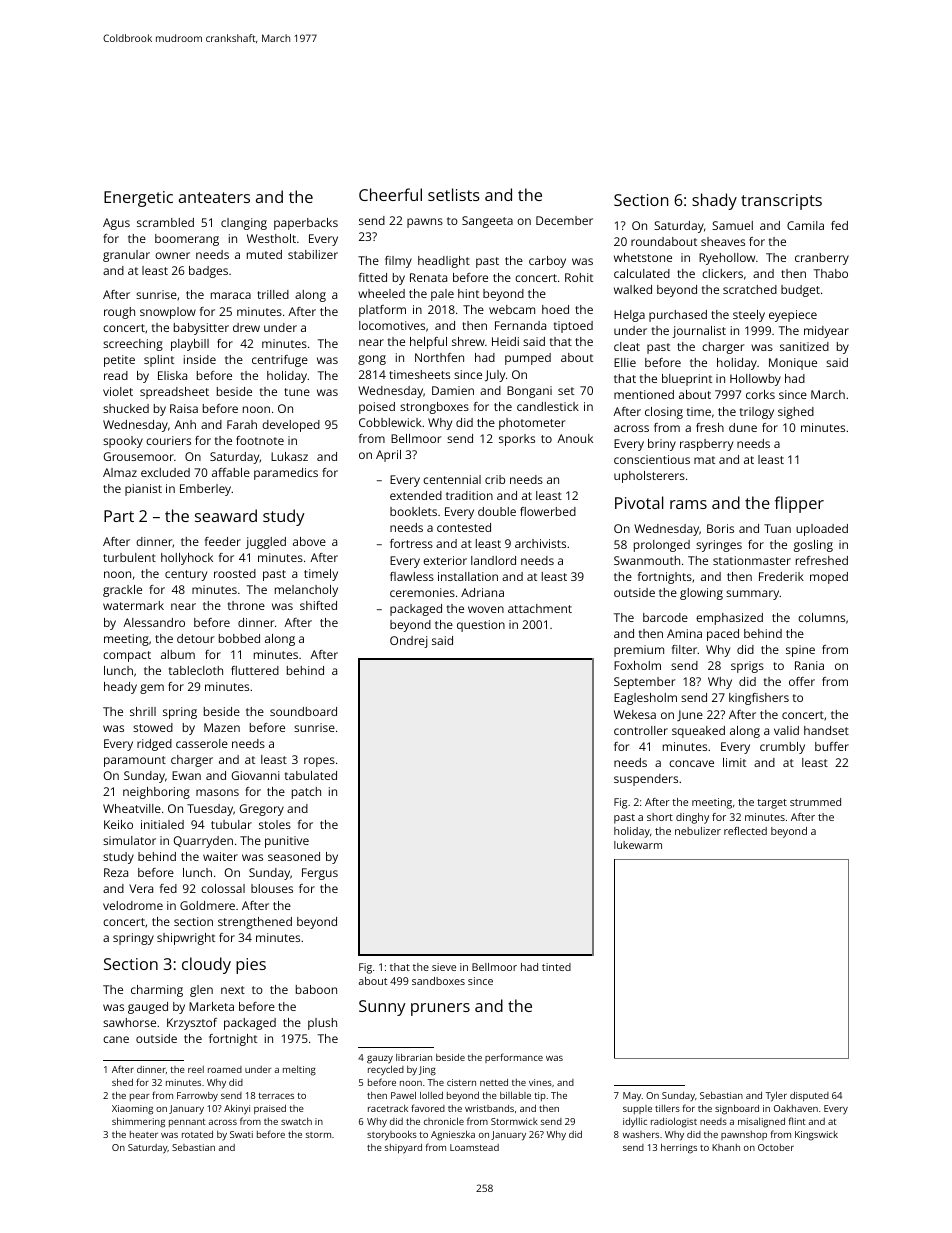 The width and height of the screenshot is (952, 1233). Describe the element at coordinates (225, 1069) in the screenshot. I see `roamed` at that location.
